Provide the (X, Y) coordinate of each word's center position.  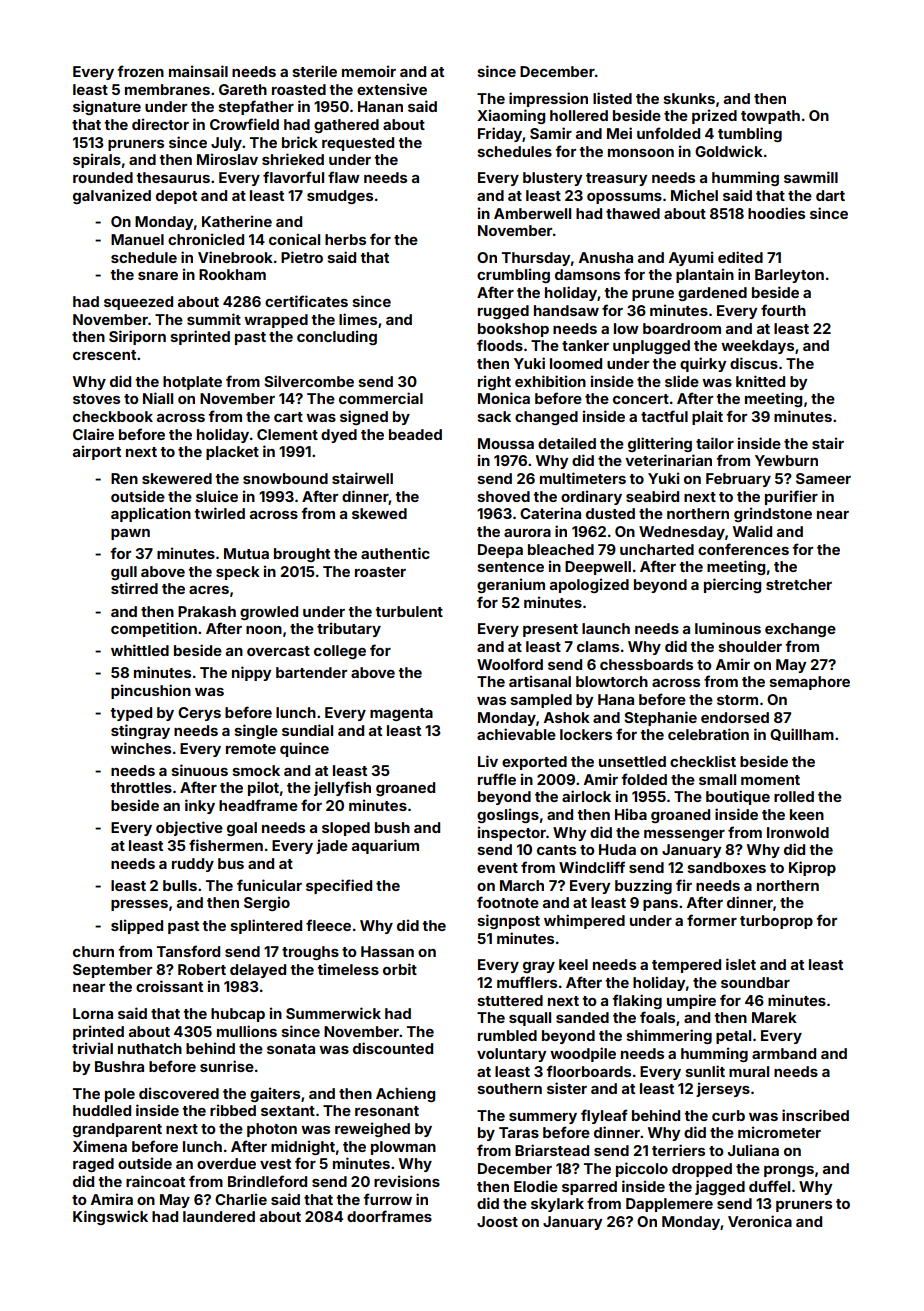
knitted (760, 381)
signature (107, 107)
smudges (340, 197)
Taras (519, 1132)
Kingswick (110, 1217)
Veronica (760, 1221)
